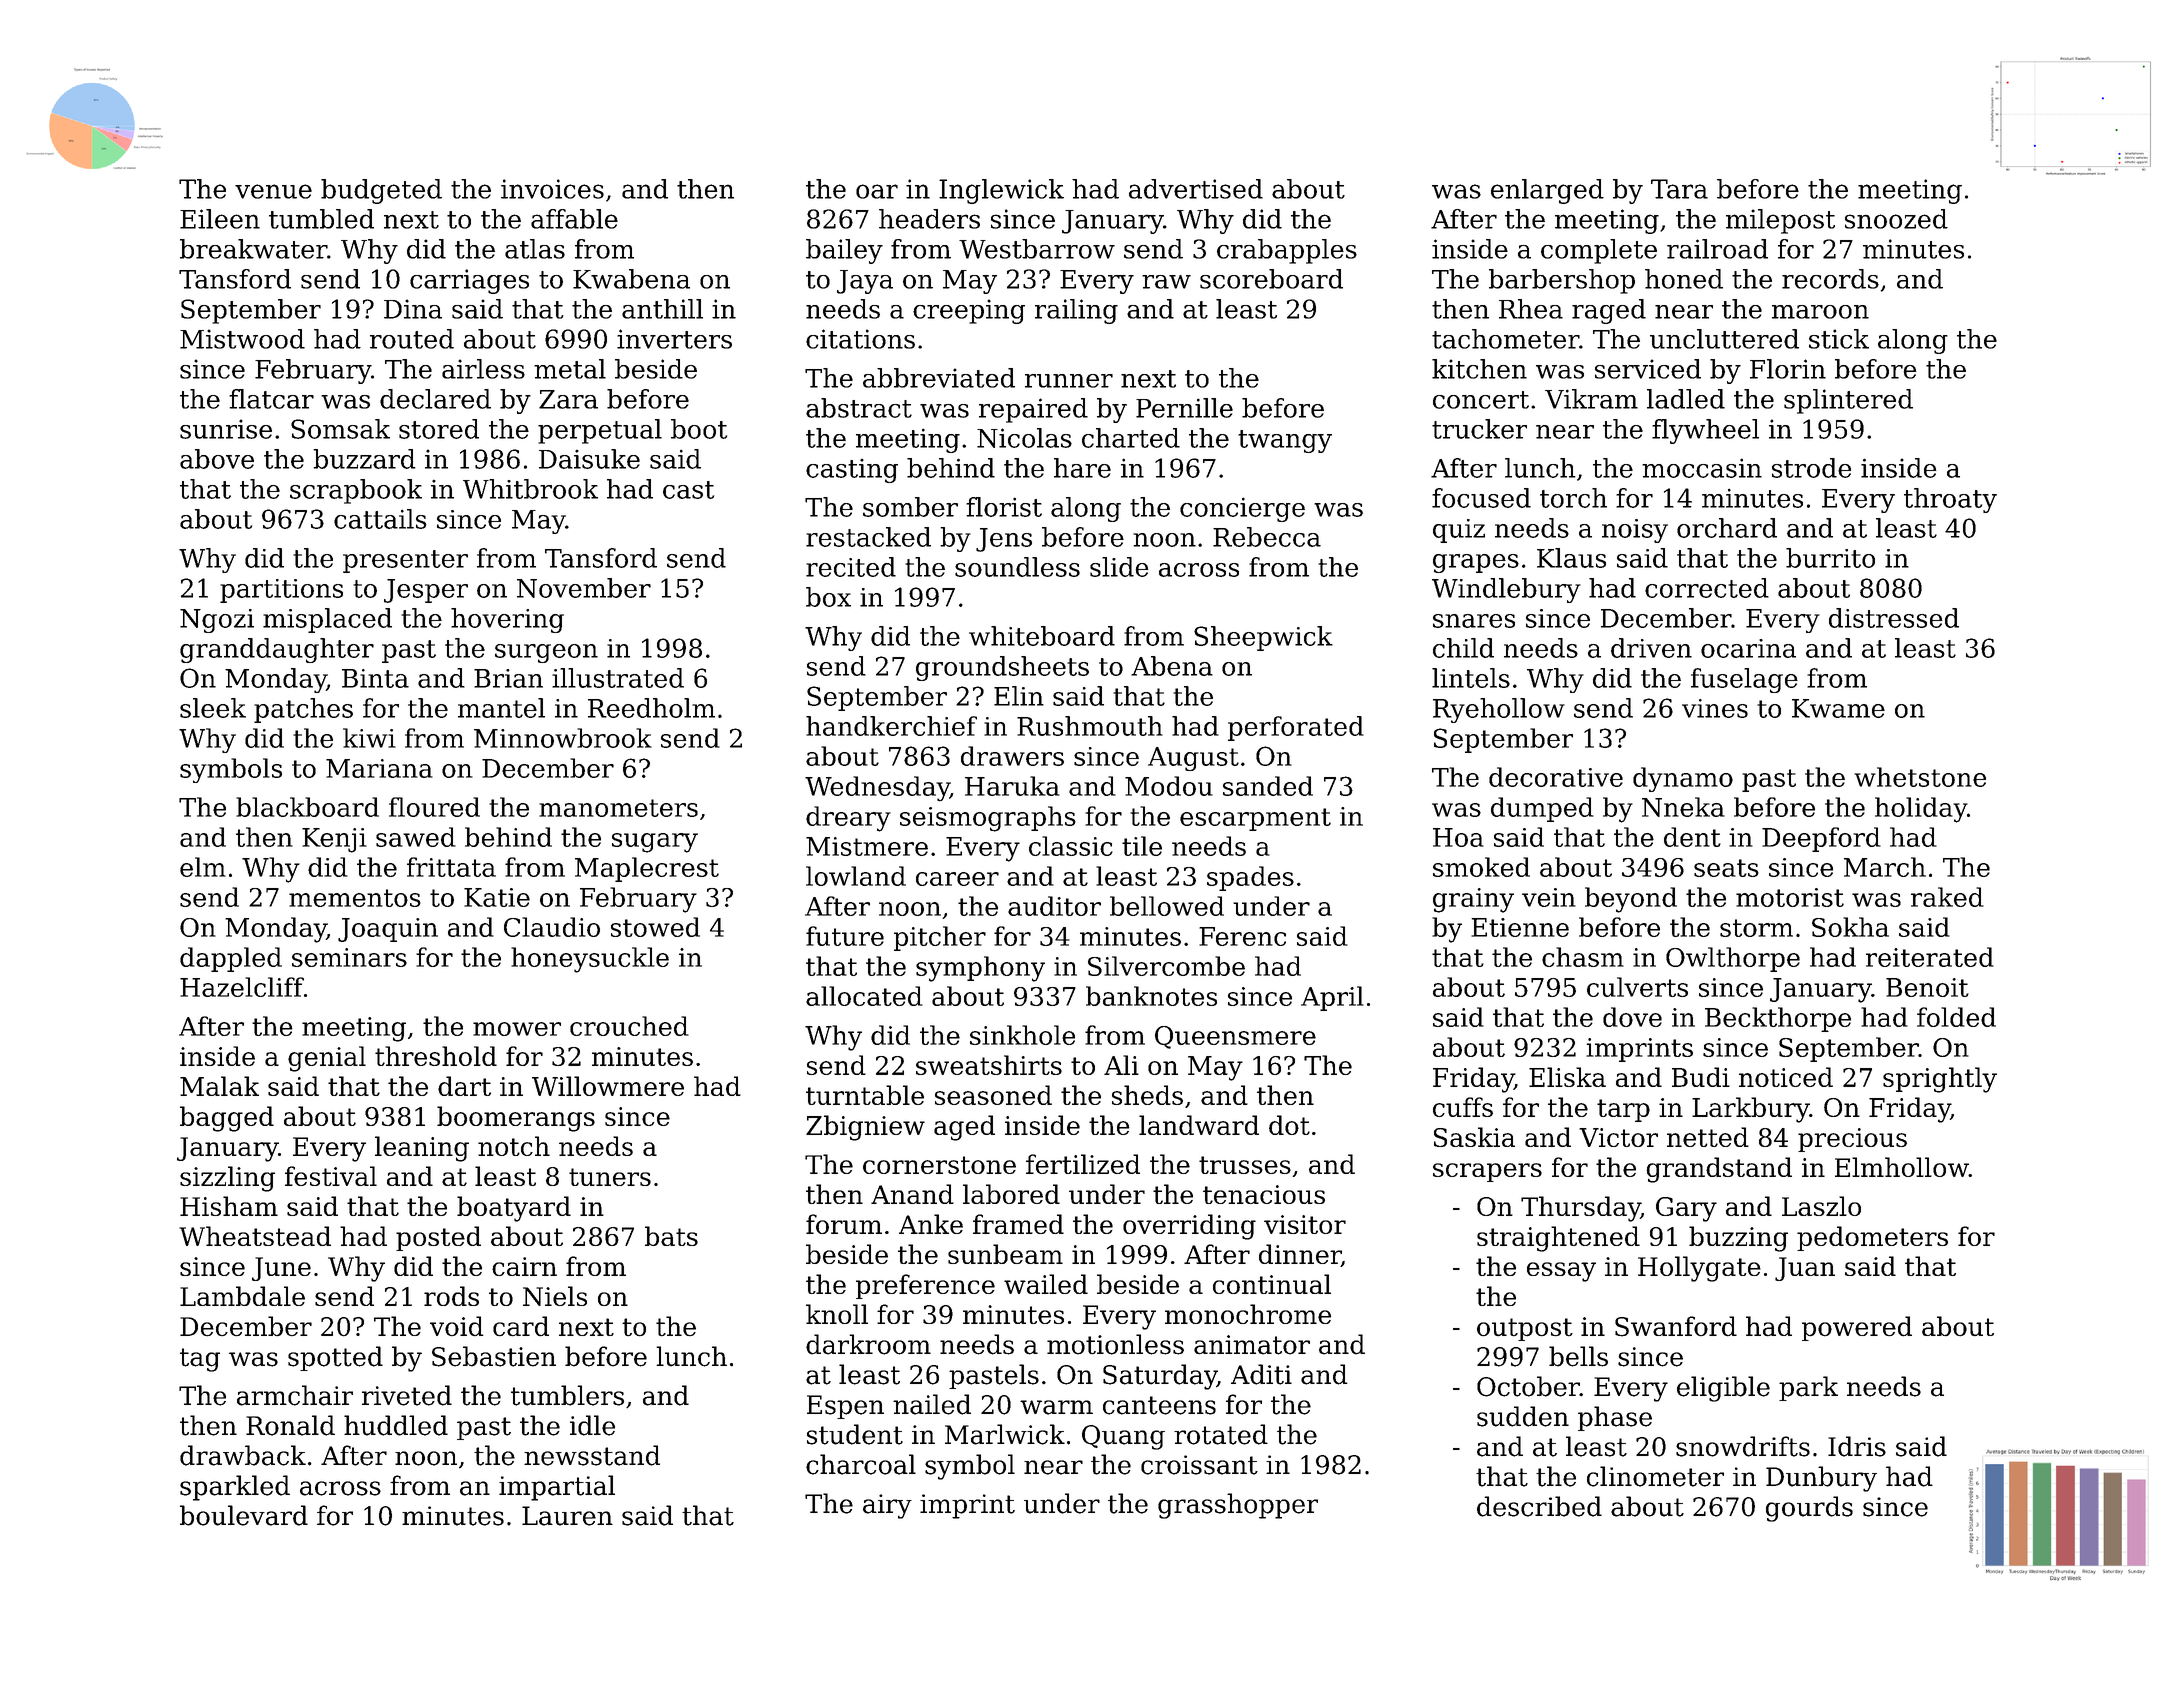 The height and width of the image is (1683, 2178). I want to click on distressed, so click(1894, 618).
